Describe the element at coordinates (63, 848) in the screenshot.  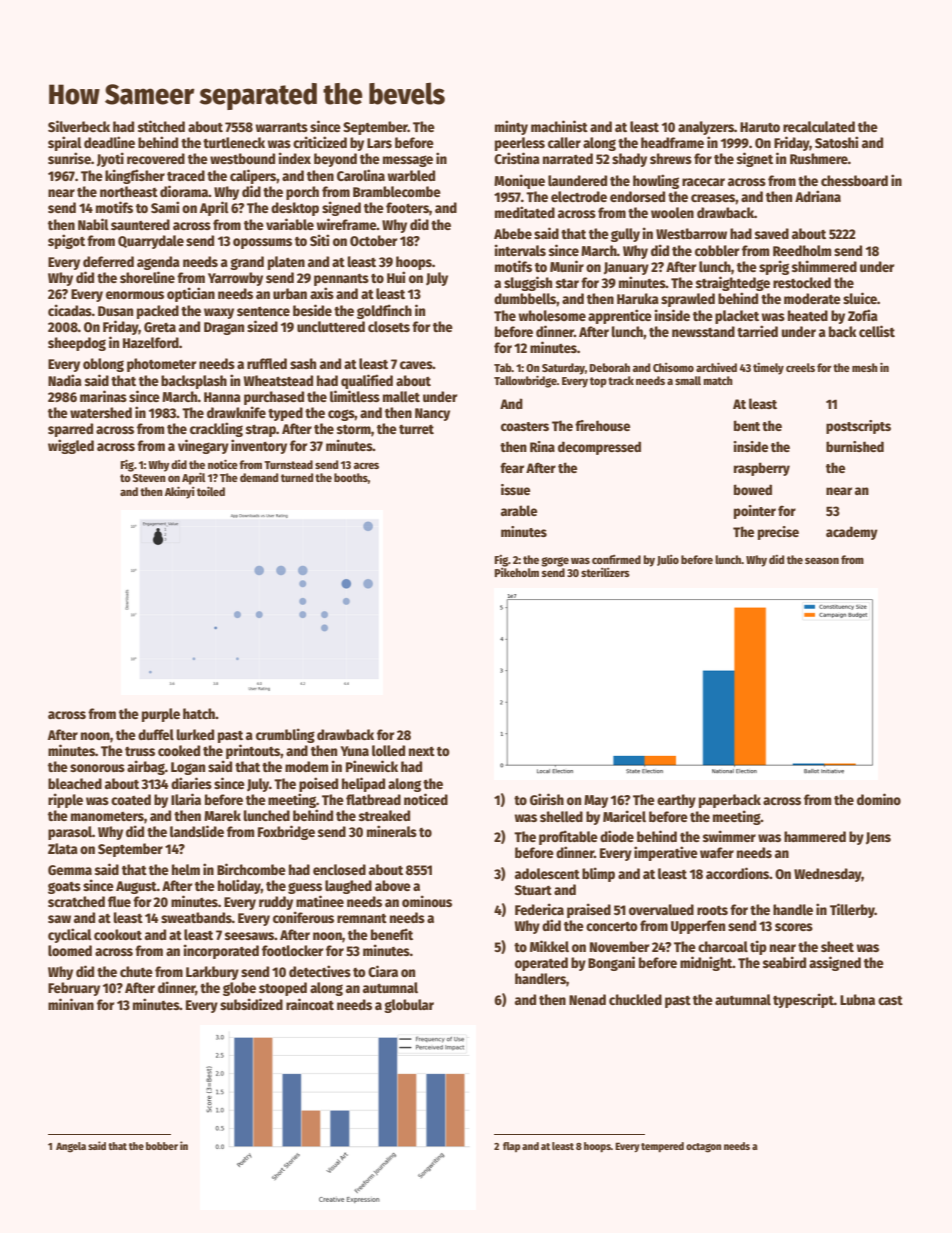
I see `Zlata` at that location.
